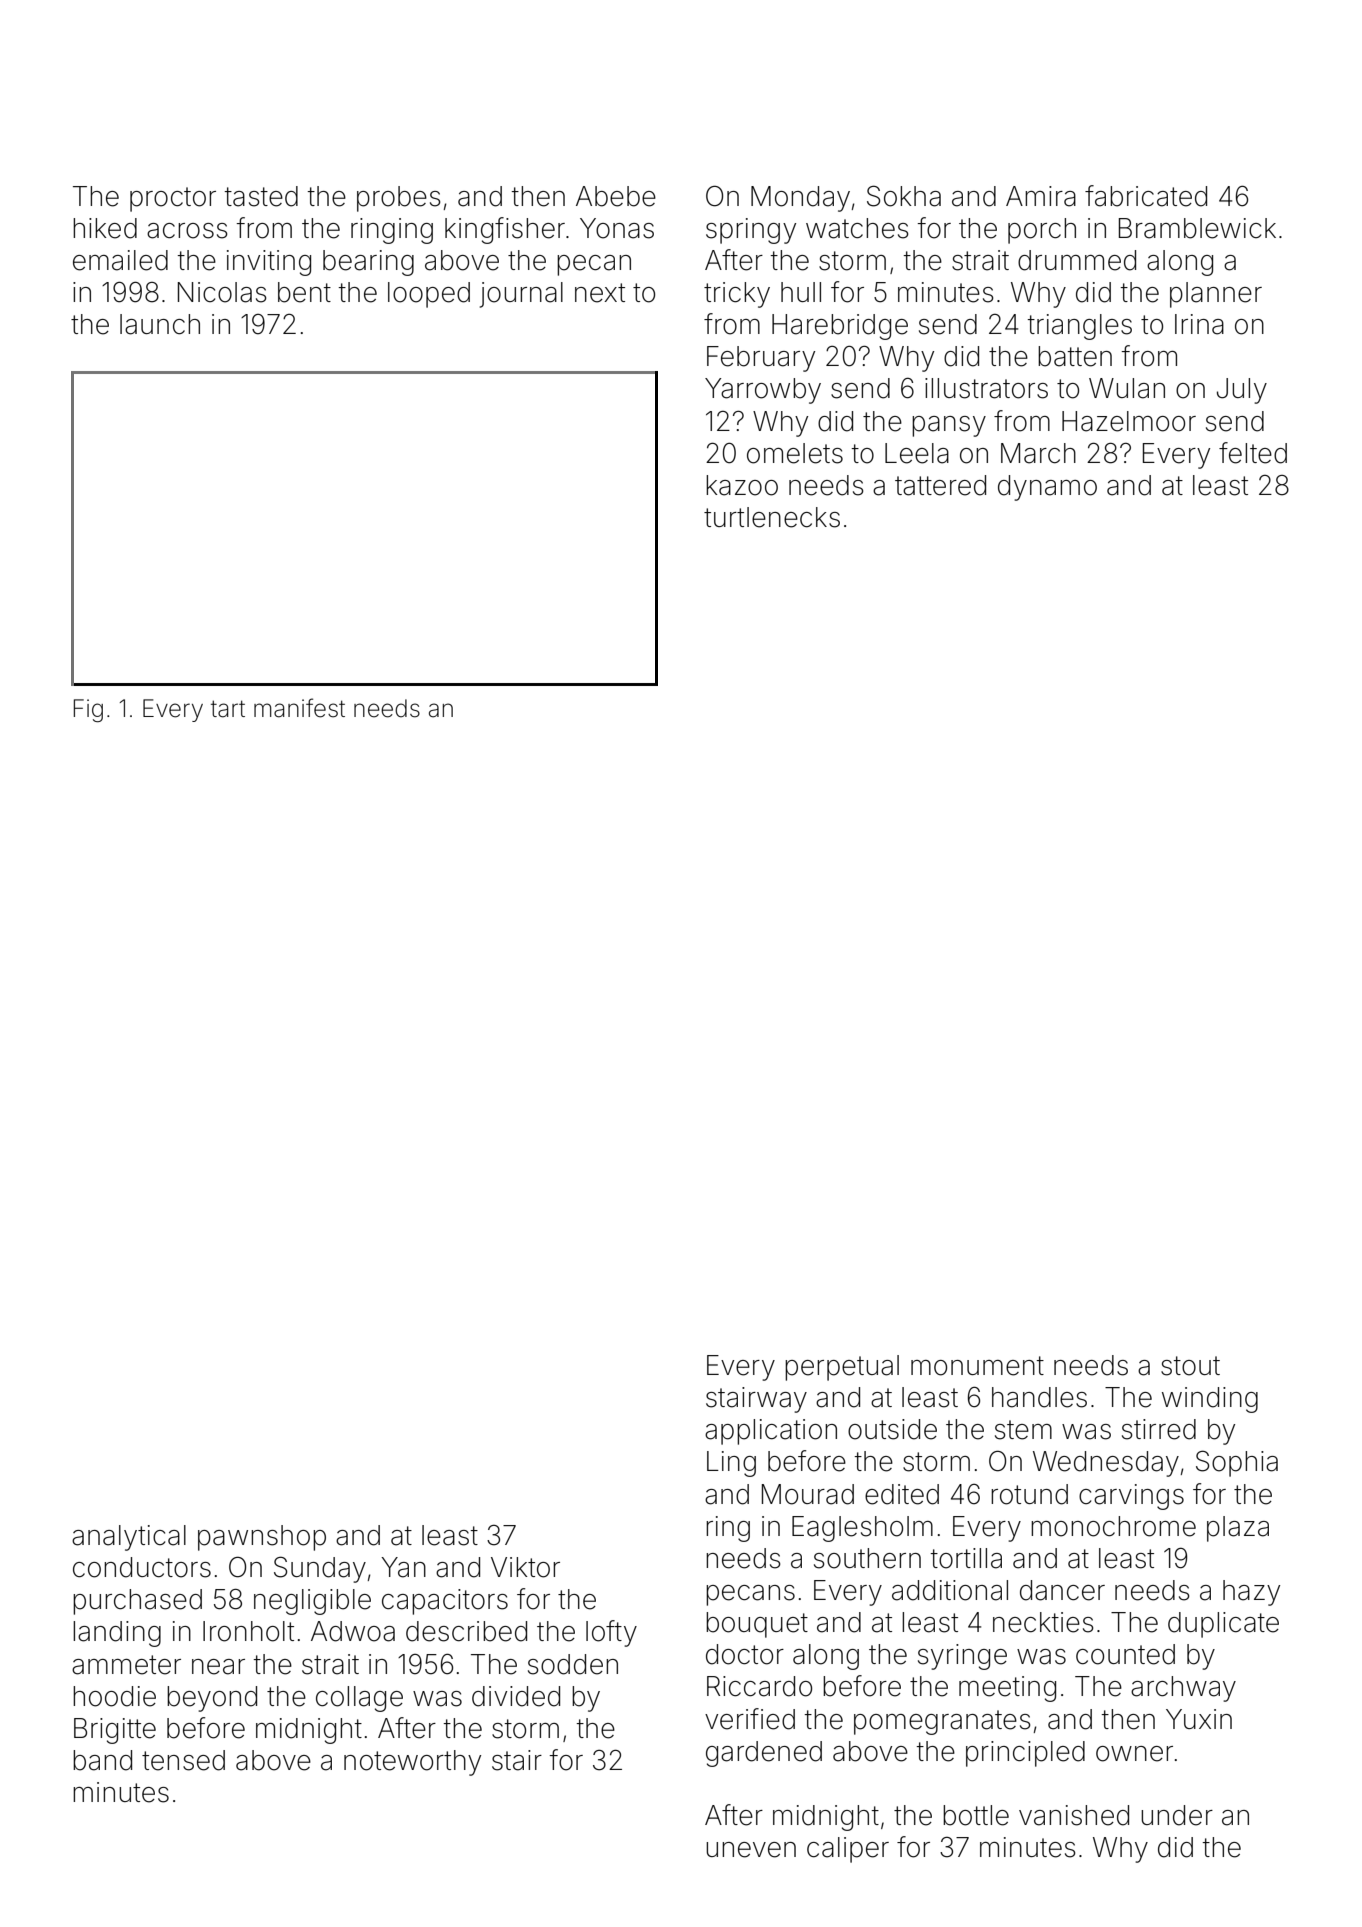 This page has width=1362, height=1927. What do you see at coordinates (616, 196) in the page?
I see `Abebe` at bounding box center [616, 196].
